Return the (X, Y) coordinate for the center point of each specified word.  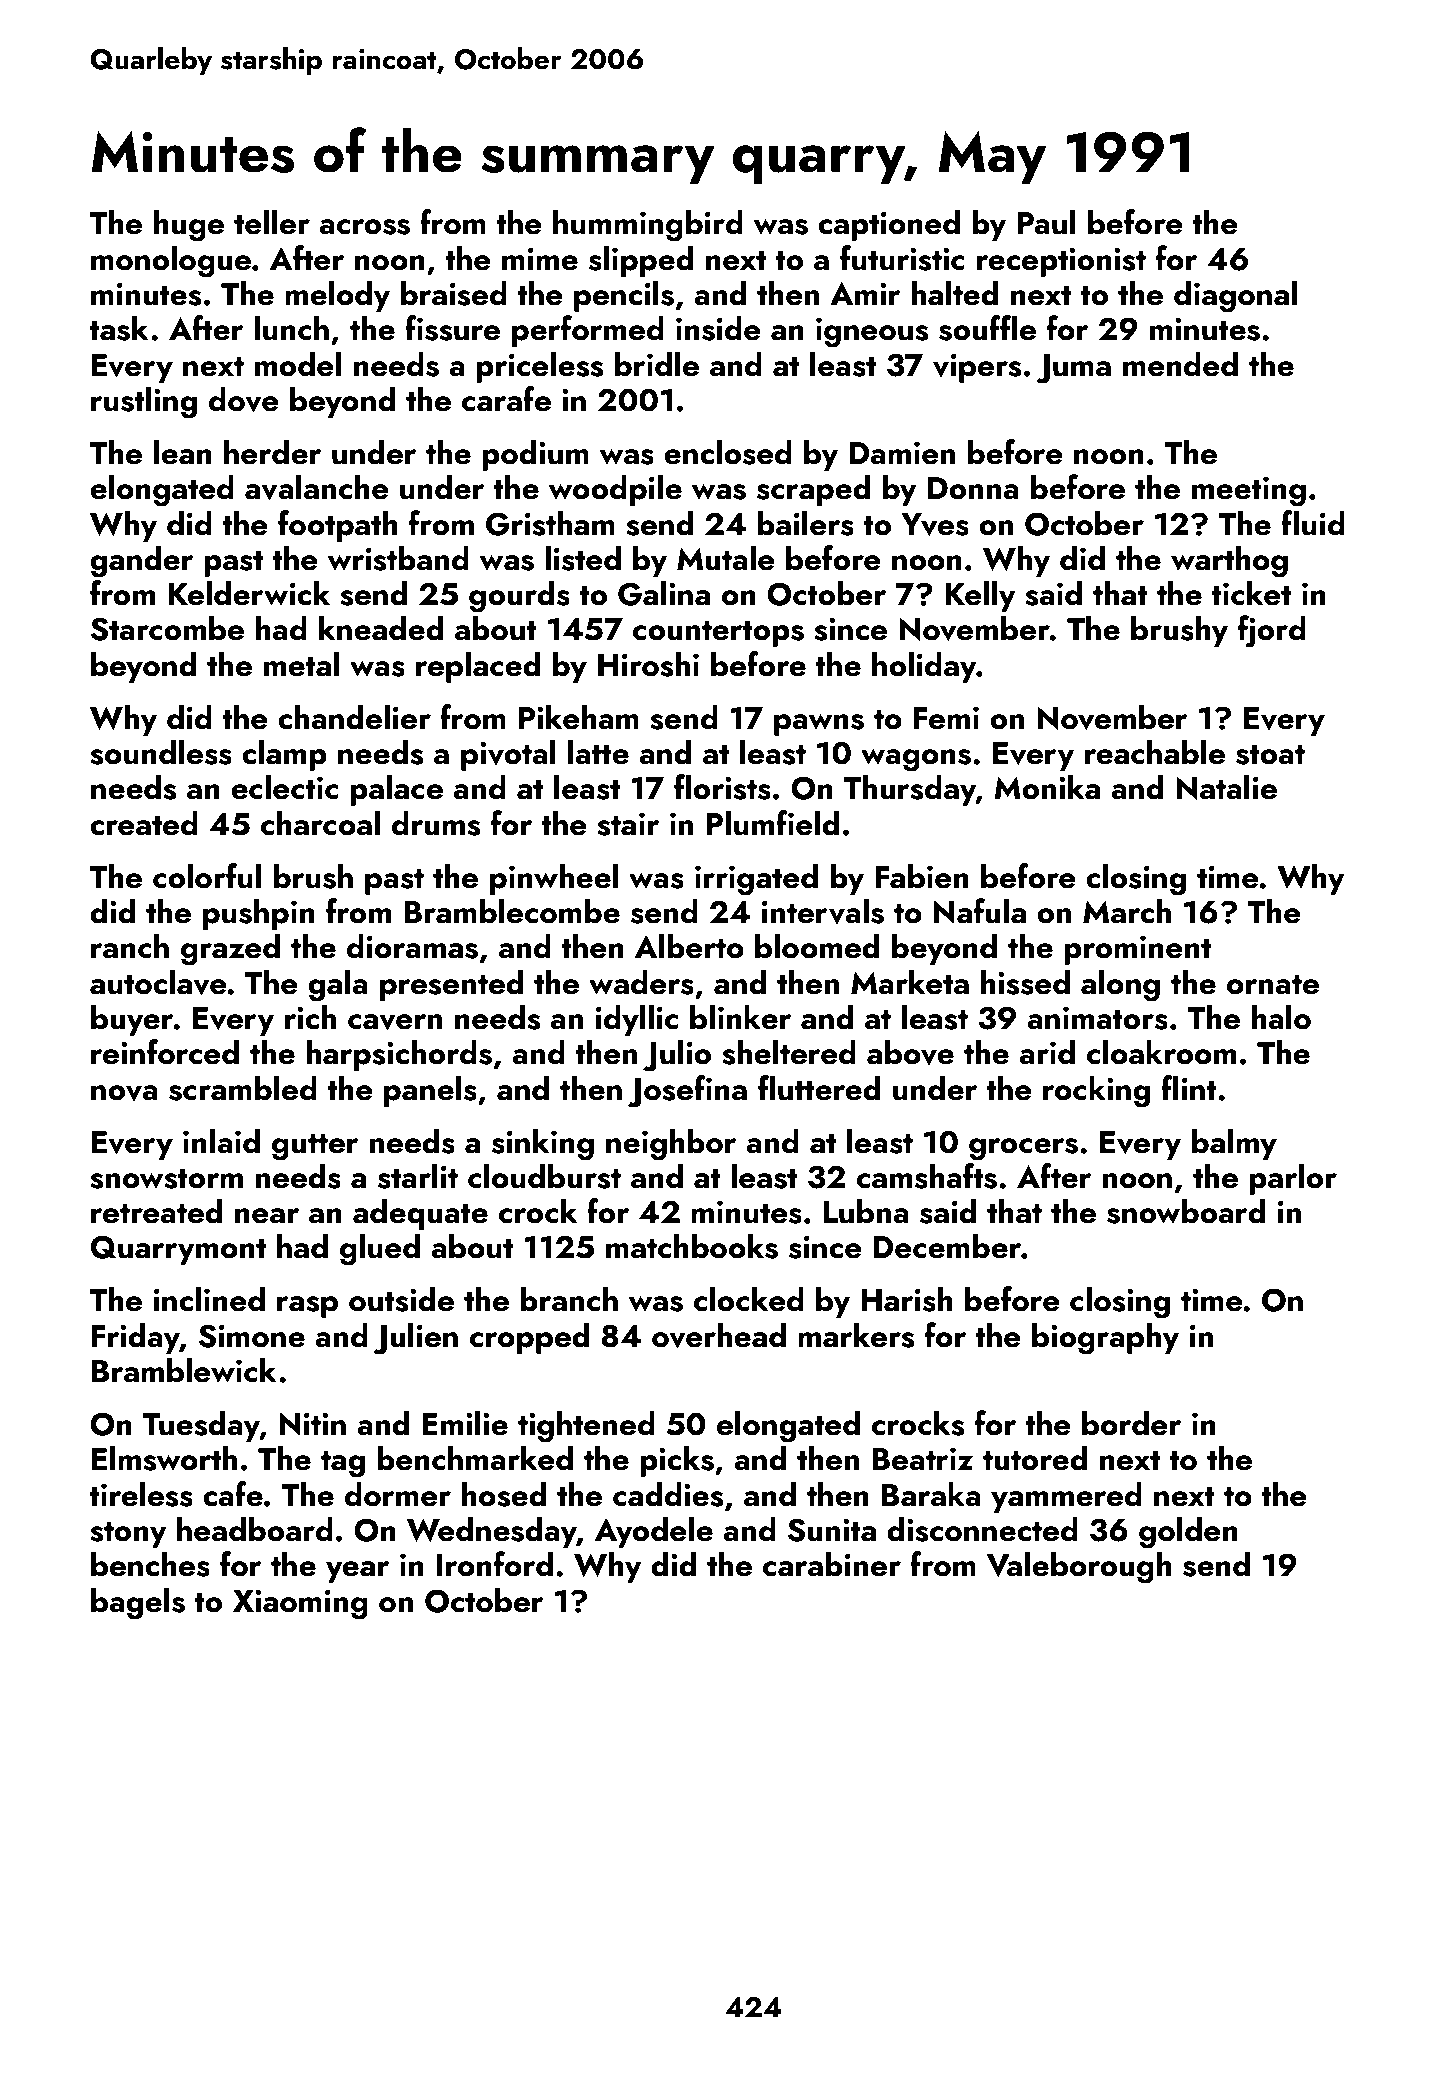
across (364, 227)
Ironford (495, 1564)
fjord (1272, 631)
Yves (935, 524)
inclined (209, 1299)
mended (1180, 364)
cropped (529, 1338)
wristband (398, 558)
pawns (819, 725)
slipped (641, 261)
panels (430, 1091)
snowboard (1186, 1211)
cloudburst (544, 1176)
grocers (1023, 1149)
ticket (1251, 593)
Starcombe (167, 628)
